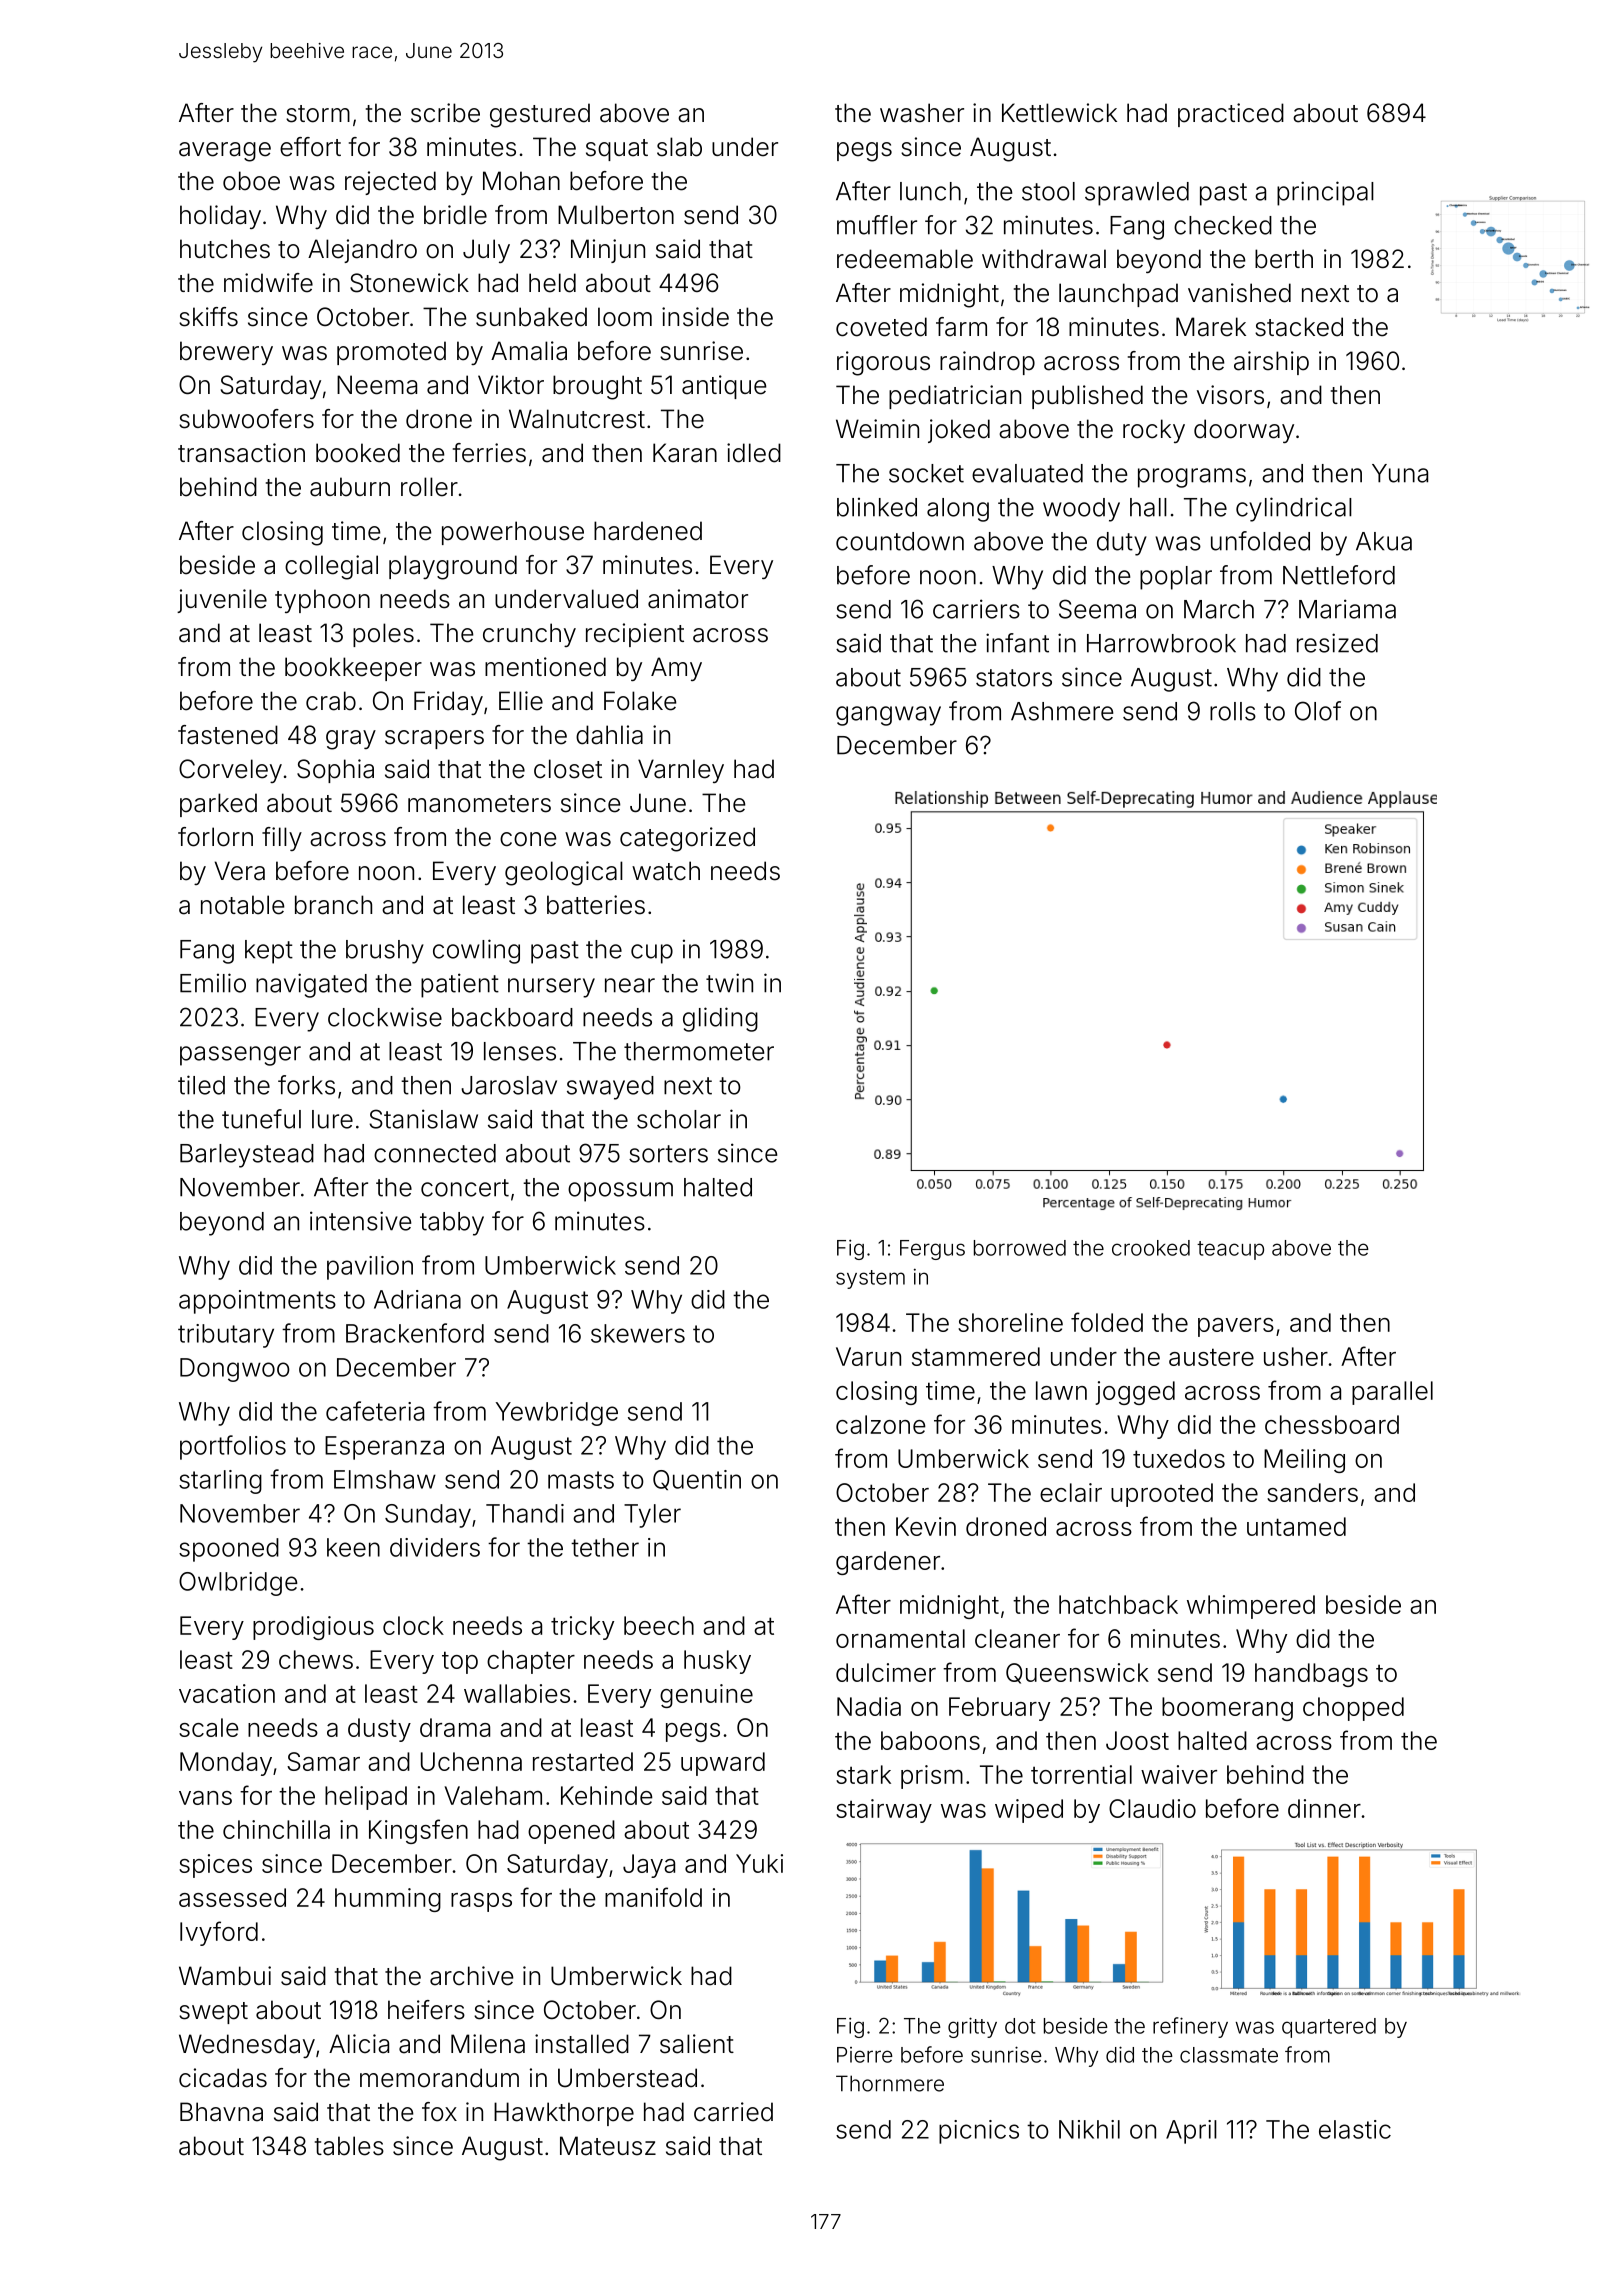 The height and width of the screenshot is (2292, 1620). Describe the element at coordinates (1332, 1424) in the screenshot. I see `chessboard` at that location.
